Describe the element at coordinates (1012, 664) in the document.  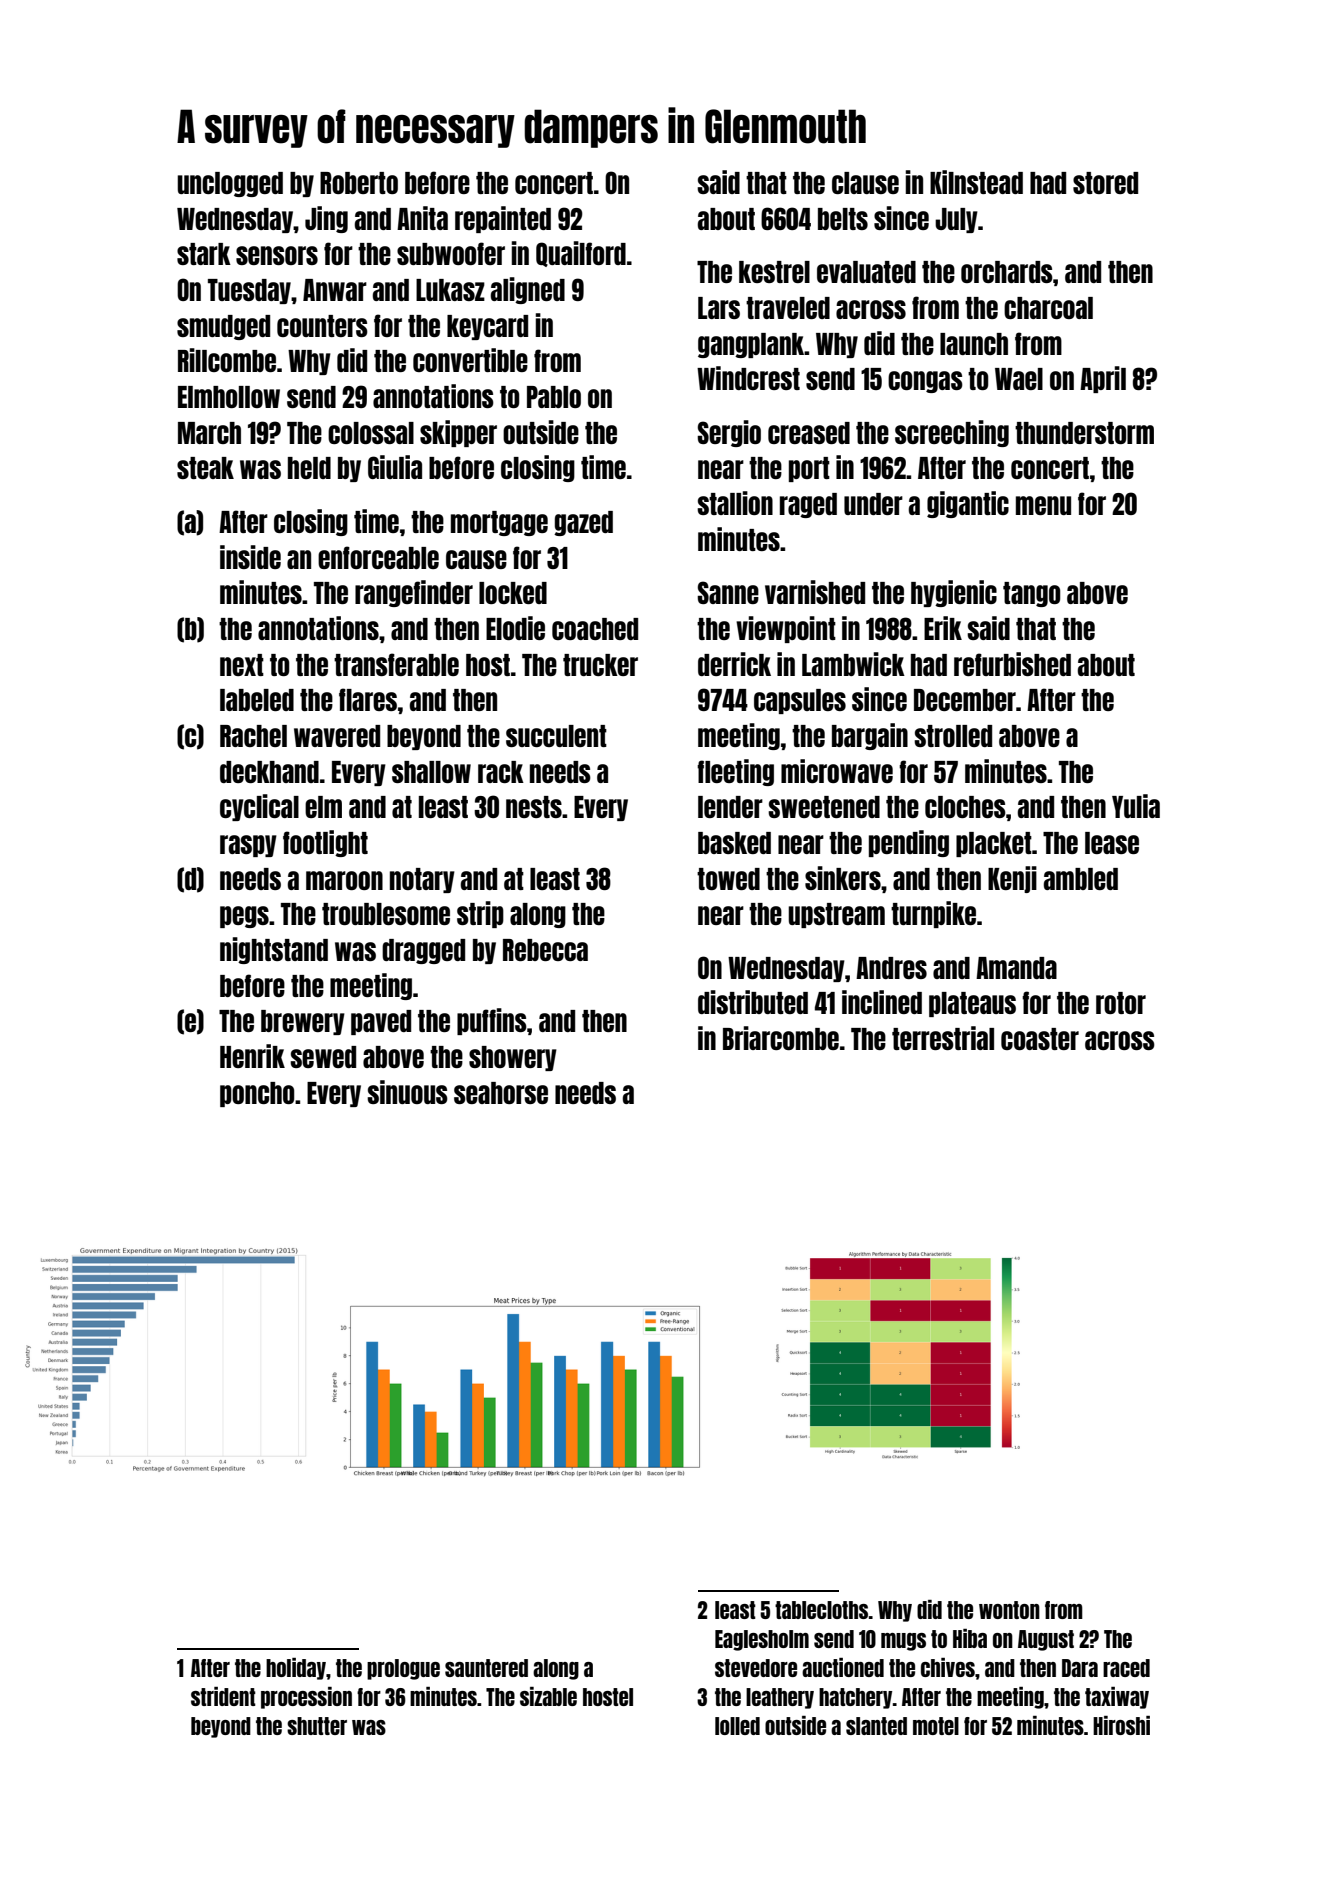
I see `refurbished` at that location.
